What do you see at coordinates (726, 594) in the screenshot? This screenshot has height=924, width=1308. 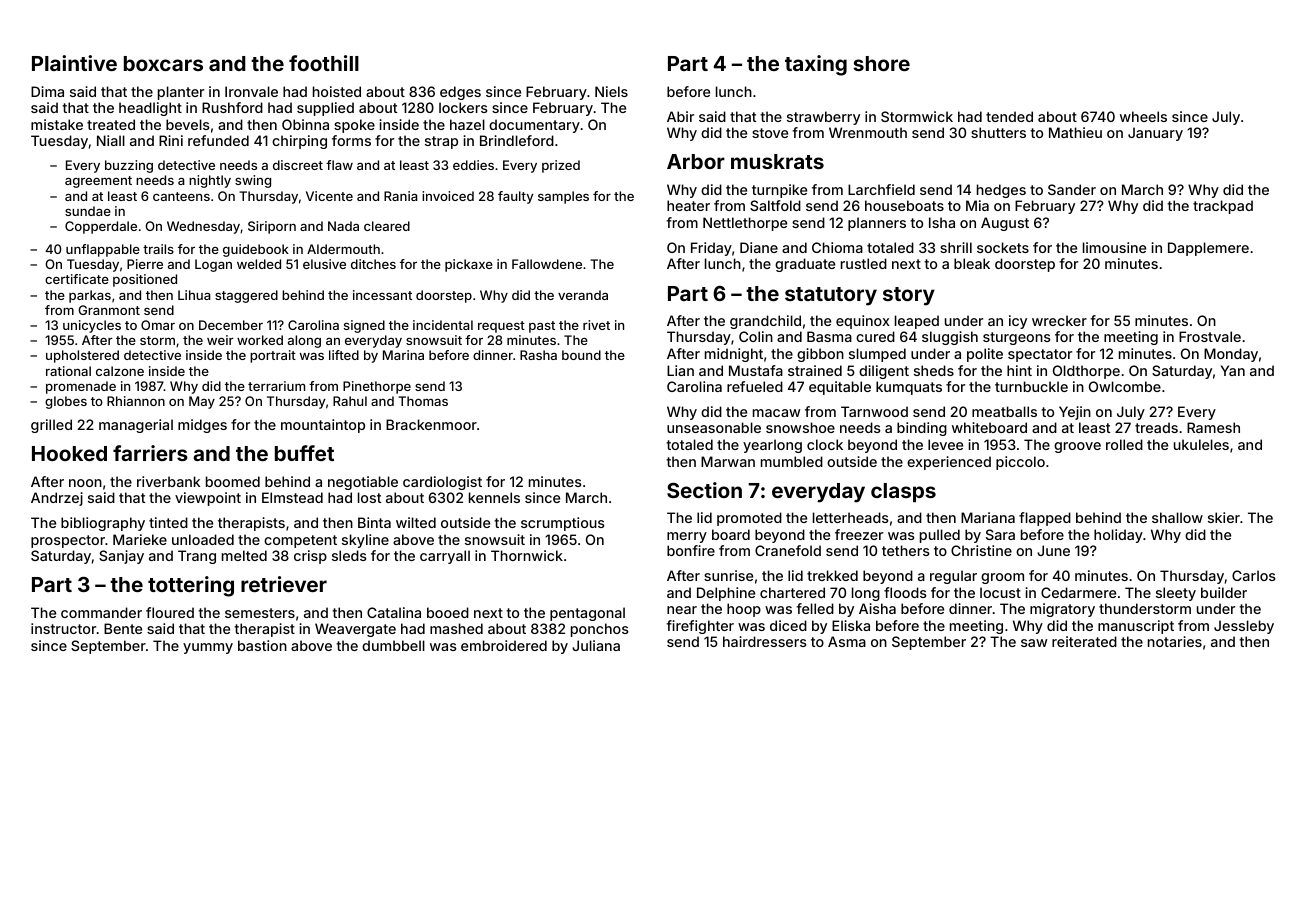 I see `Delphine` at bounding box center [726, 594].
